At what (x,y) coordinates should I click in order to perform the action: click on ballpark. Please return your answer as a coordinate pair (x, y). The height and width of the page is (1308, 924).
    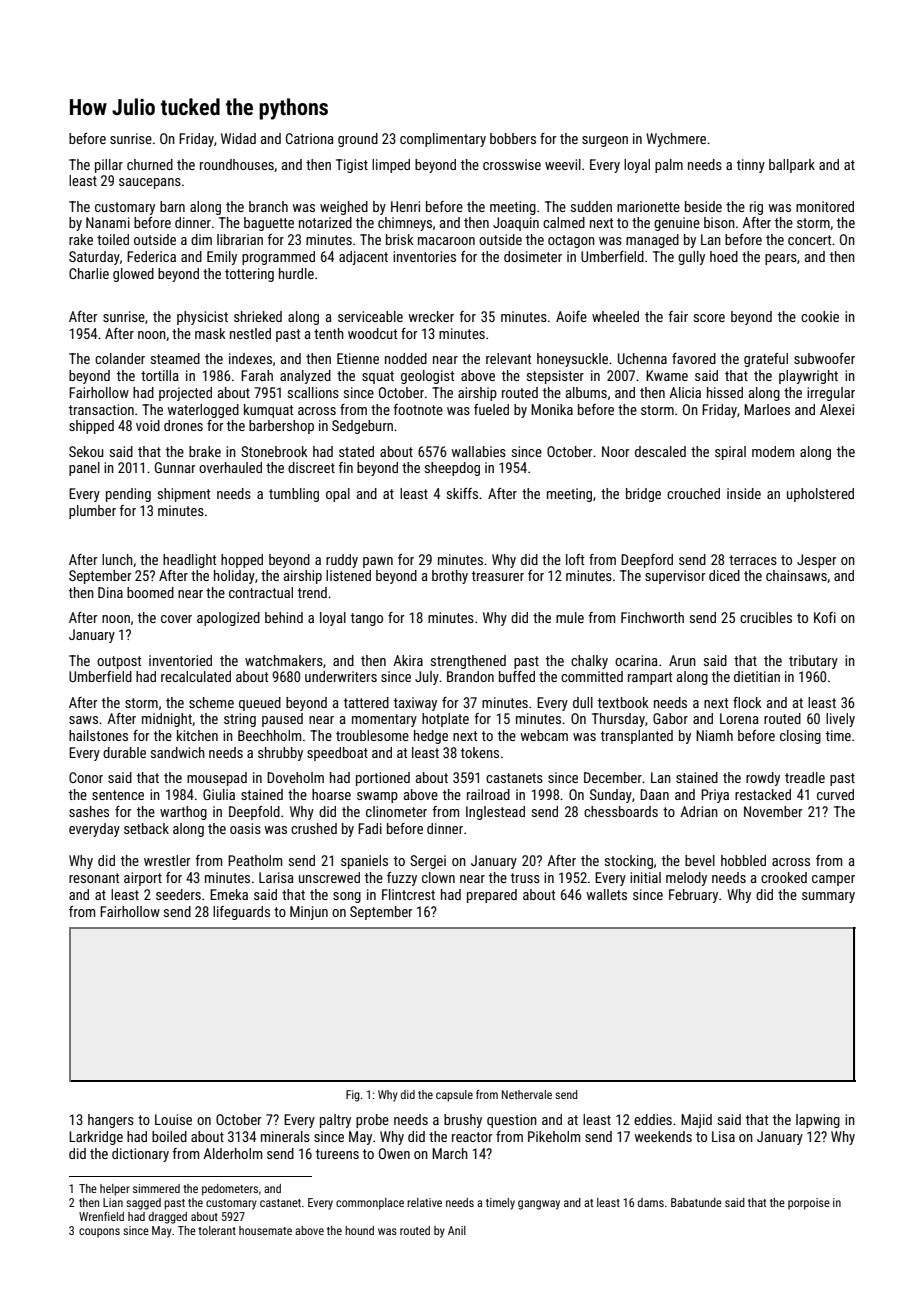
    Looking at the image, I should click on (792, 166).
